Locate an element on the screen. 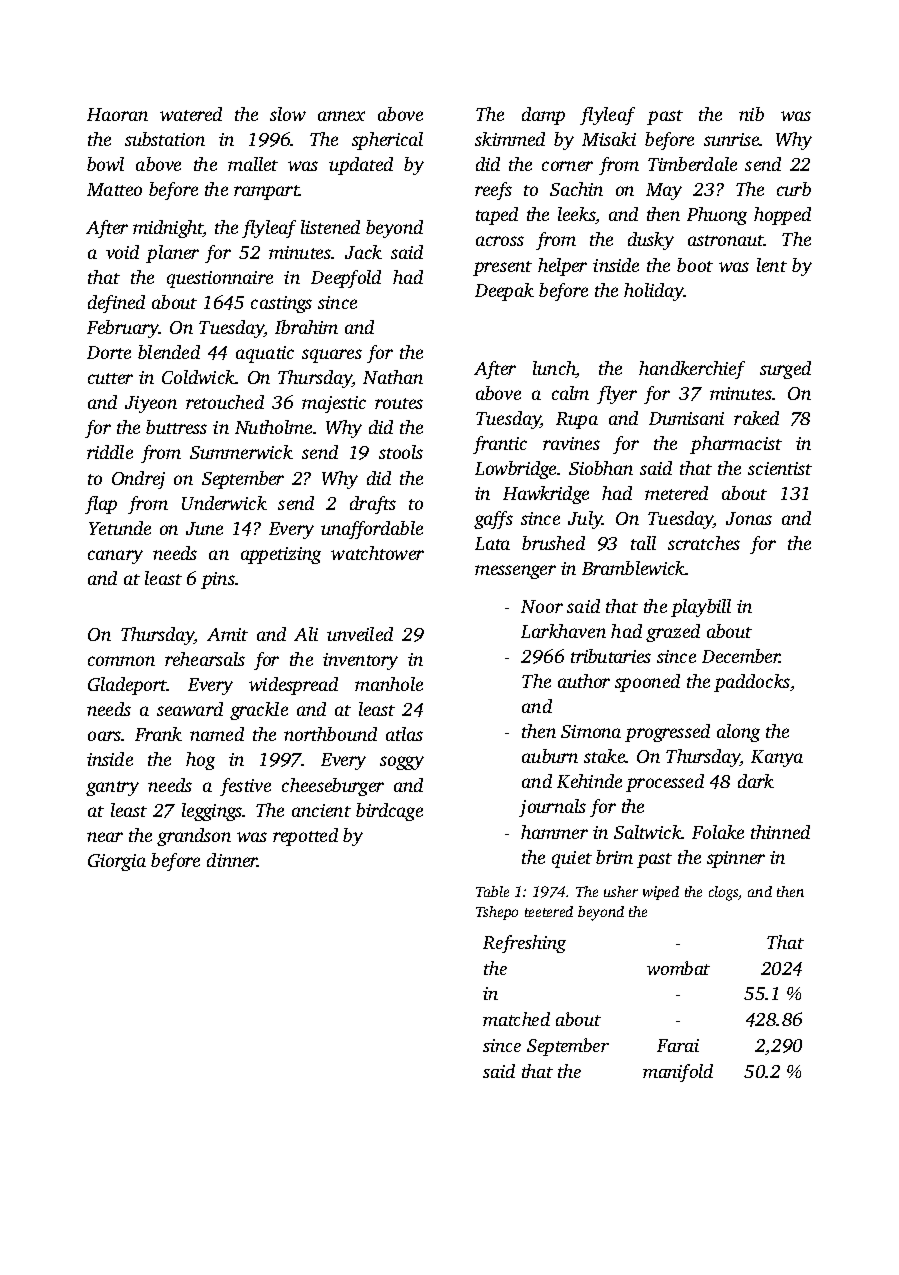 This screenshot has width=899, height=1275. tributaries is located at coordinates (611, 656).
